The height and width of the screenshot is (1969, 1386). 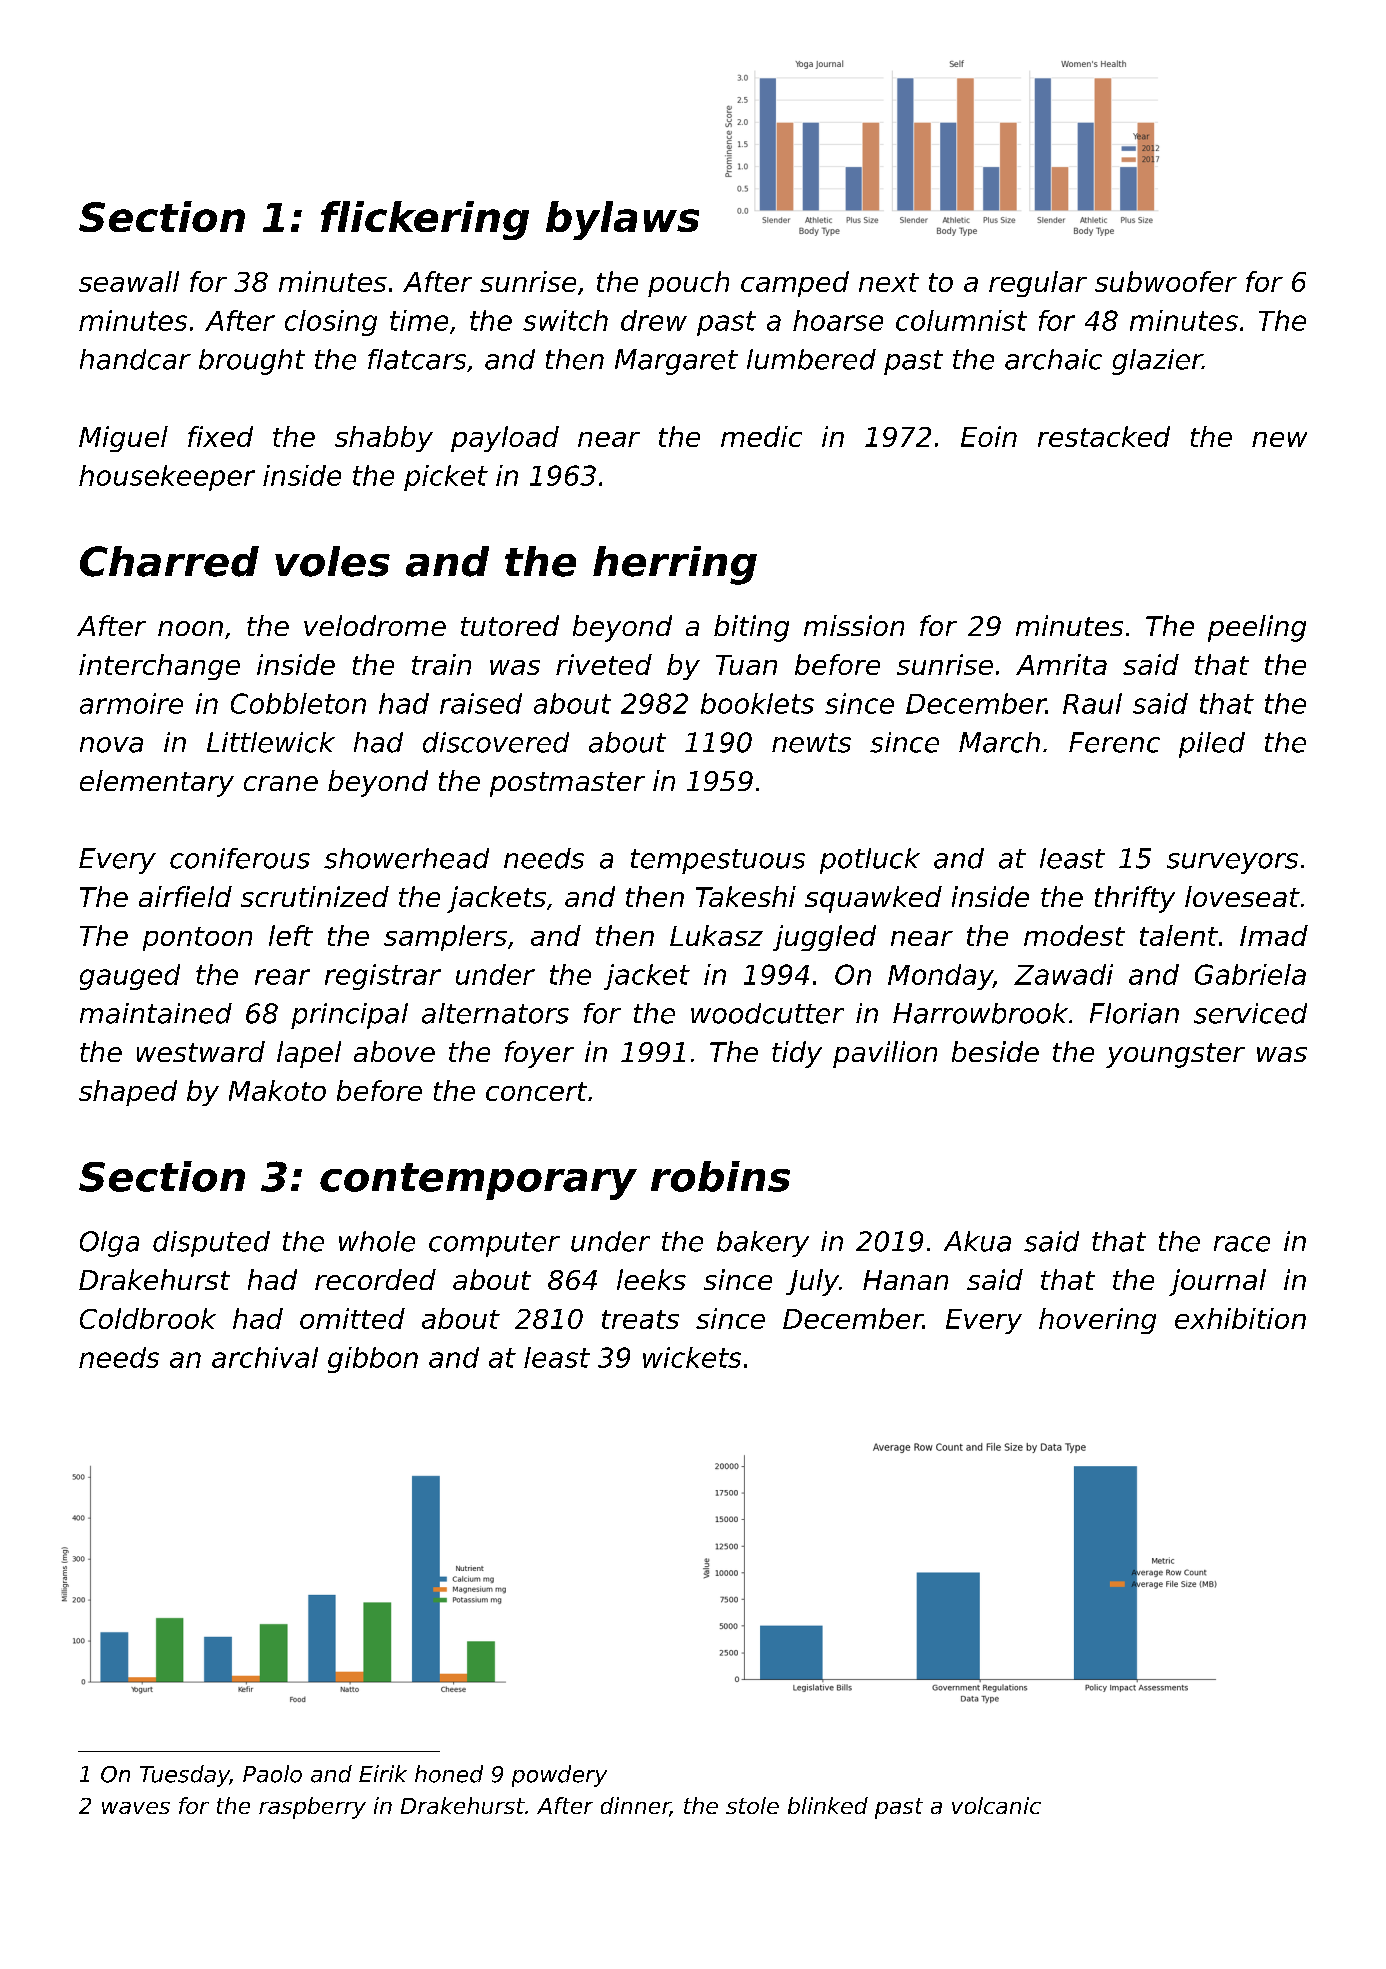 What do you see at coordinates (375, 625) in the screenshot?
I see `velodrome` at bounding box center [375, 625].
